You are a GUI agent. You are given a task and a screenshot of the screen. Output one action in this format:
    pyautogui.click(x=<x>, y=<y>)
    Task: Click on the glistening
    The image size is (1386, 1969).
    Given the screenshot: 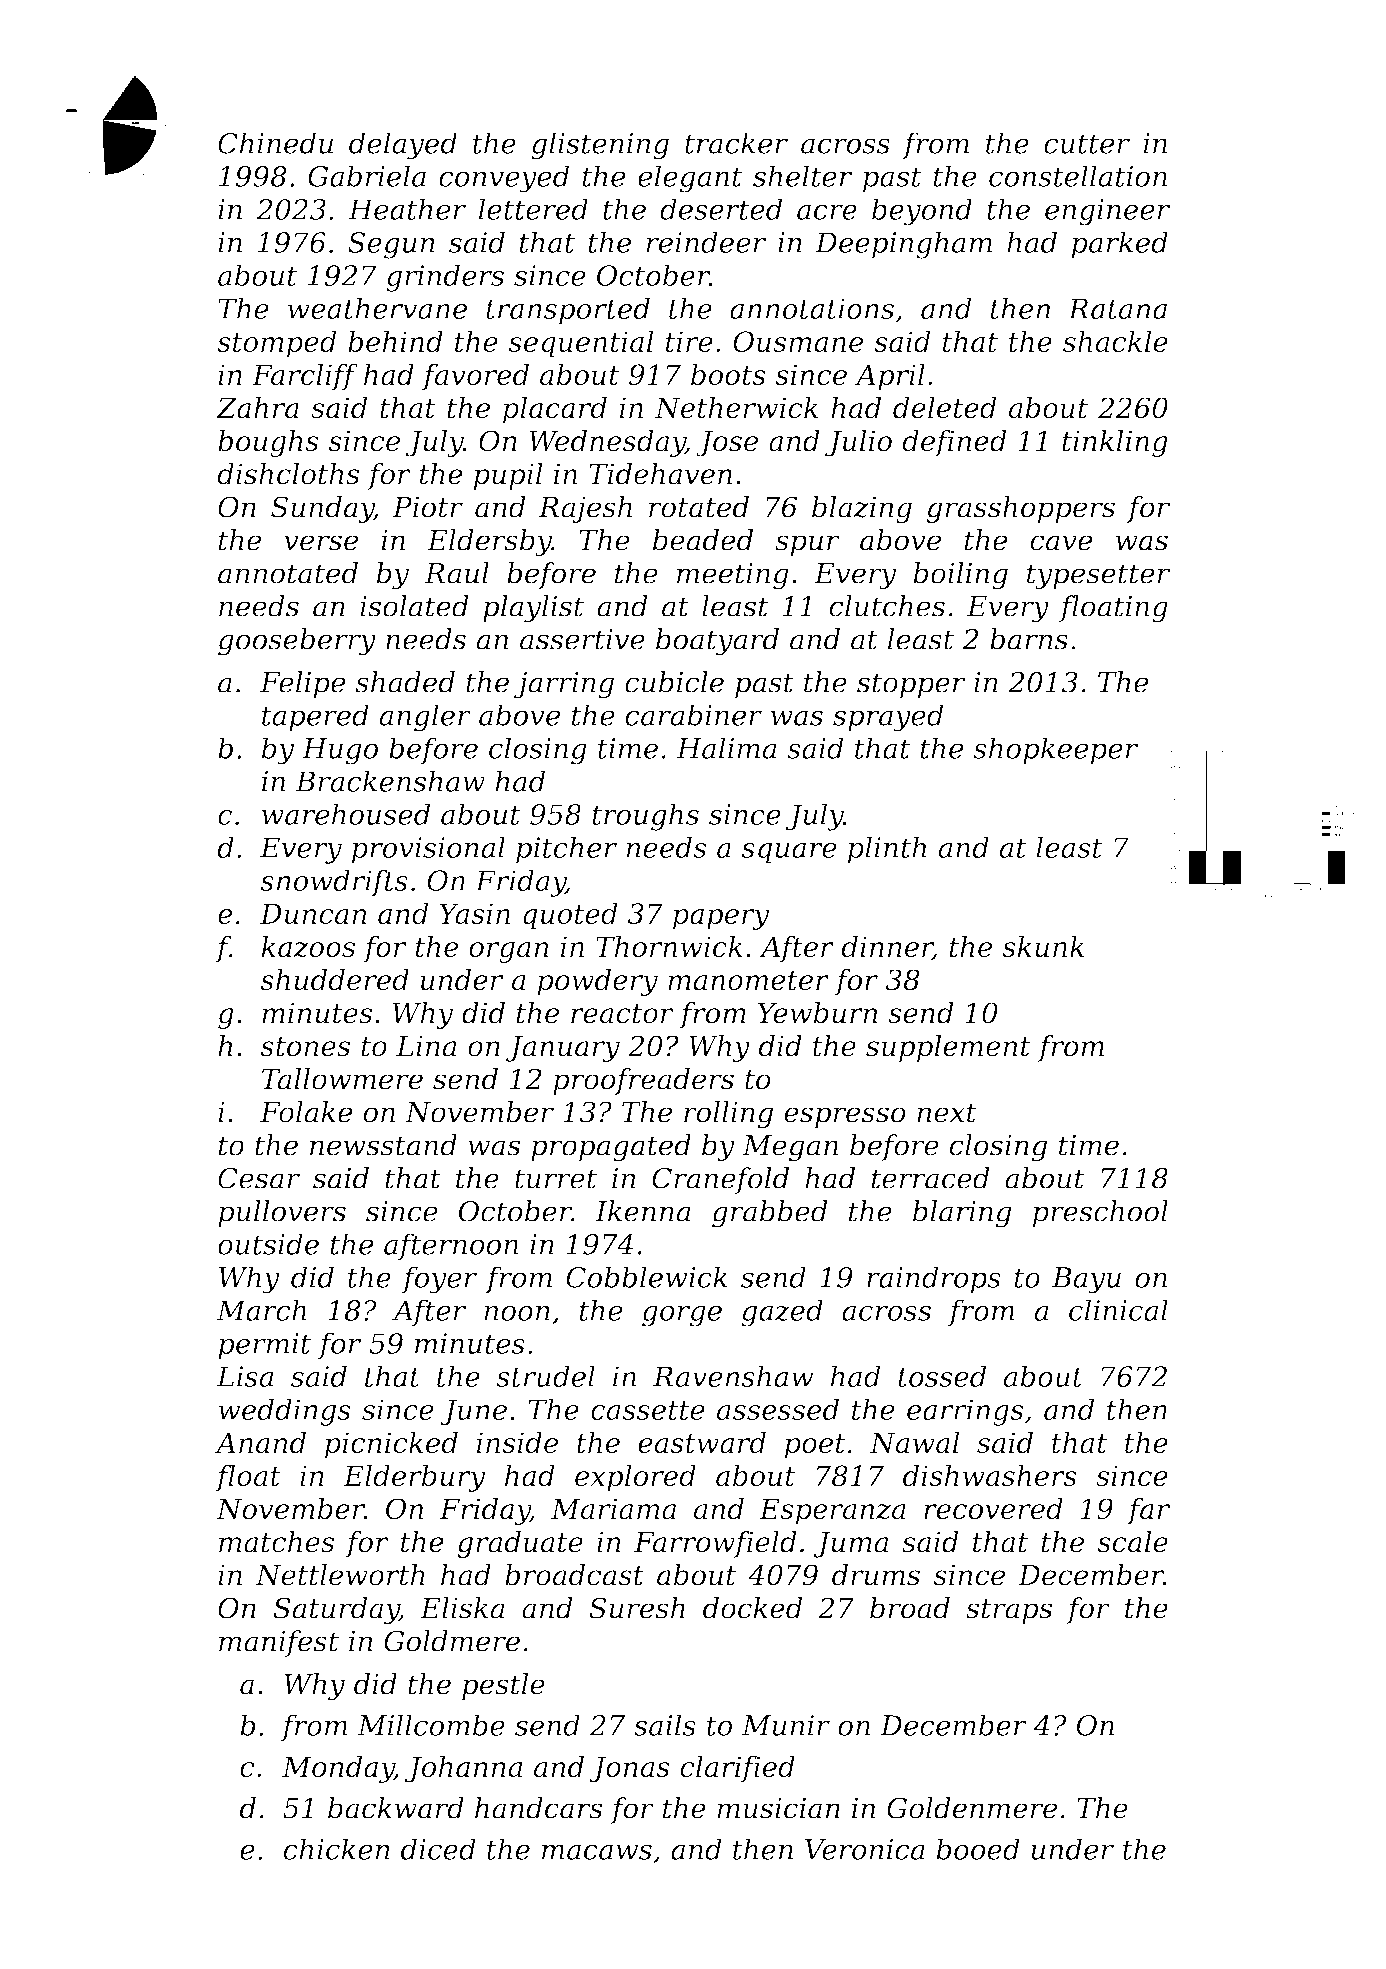 What is the action you would take?
    pyautogui.click(x=600, y=146)
